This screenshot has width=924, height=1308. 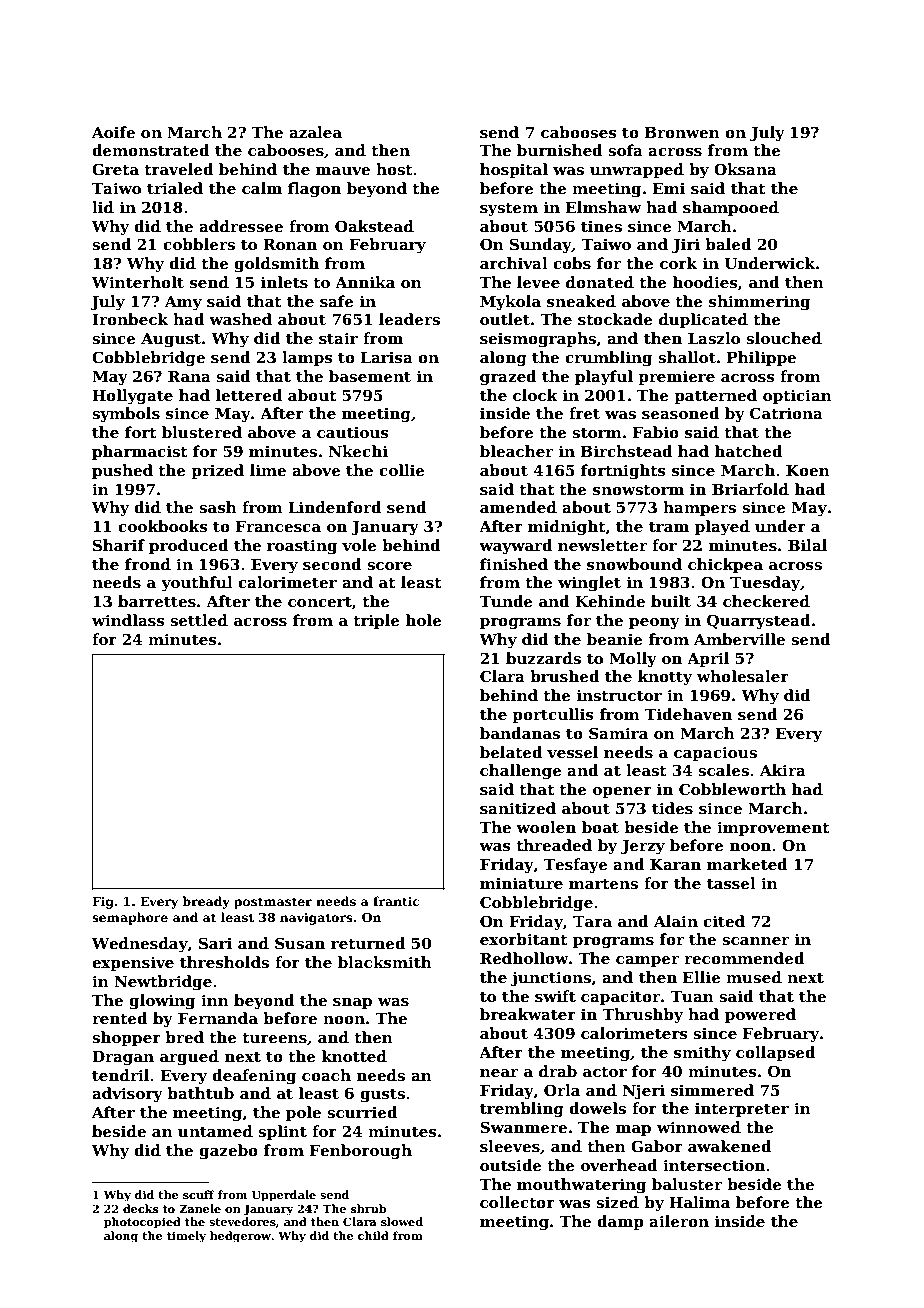 What do you see at coordinates (249, 395) in the screenshot?
I see `lettered` at bounding box center [249, 395].
